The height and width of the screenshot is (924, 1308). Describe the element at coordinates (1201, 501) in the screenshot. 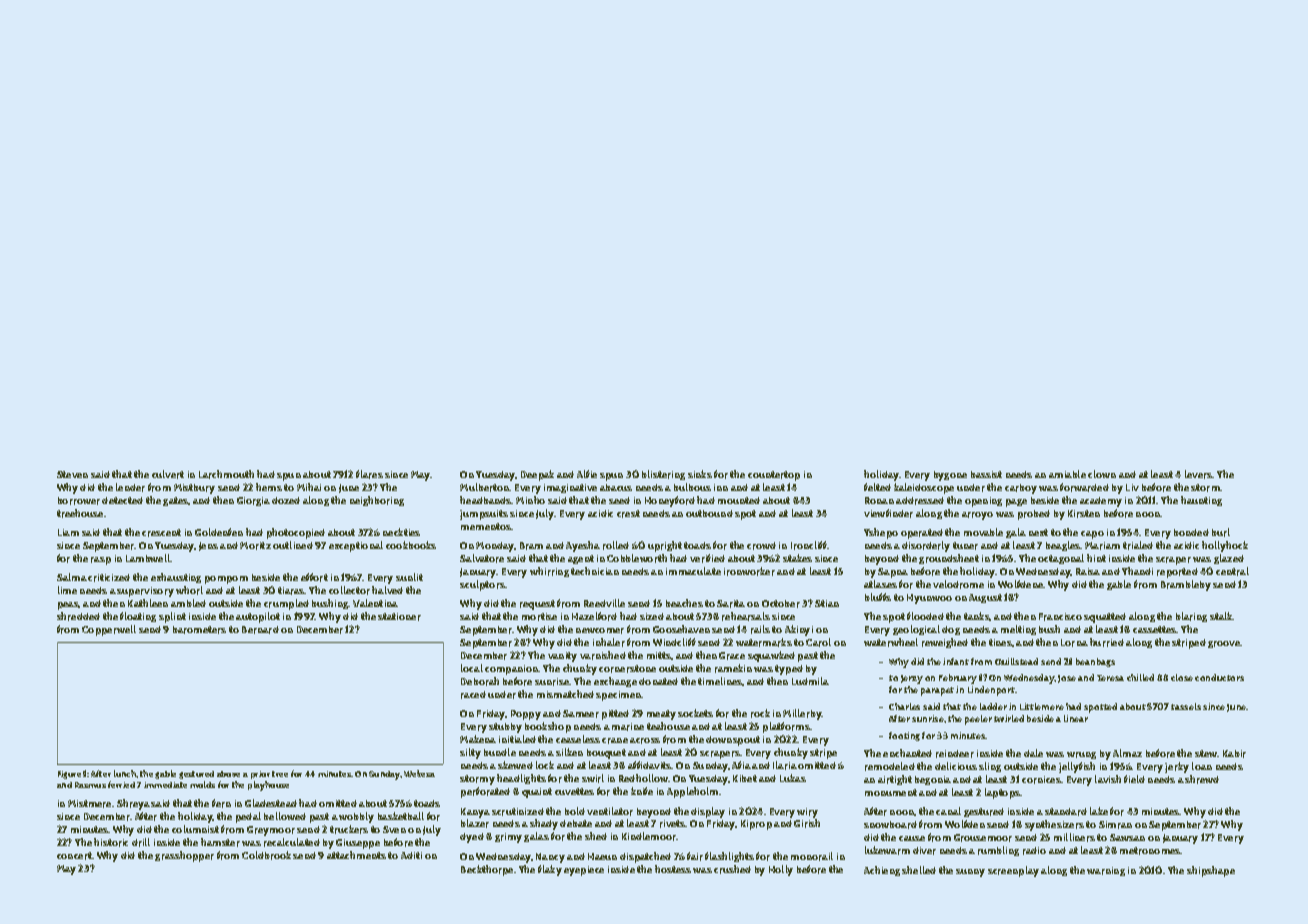

I see `haunting` at that location.
